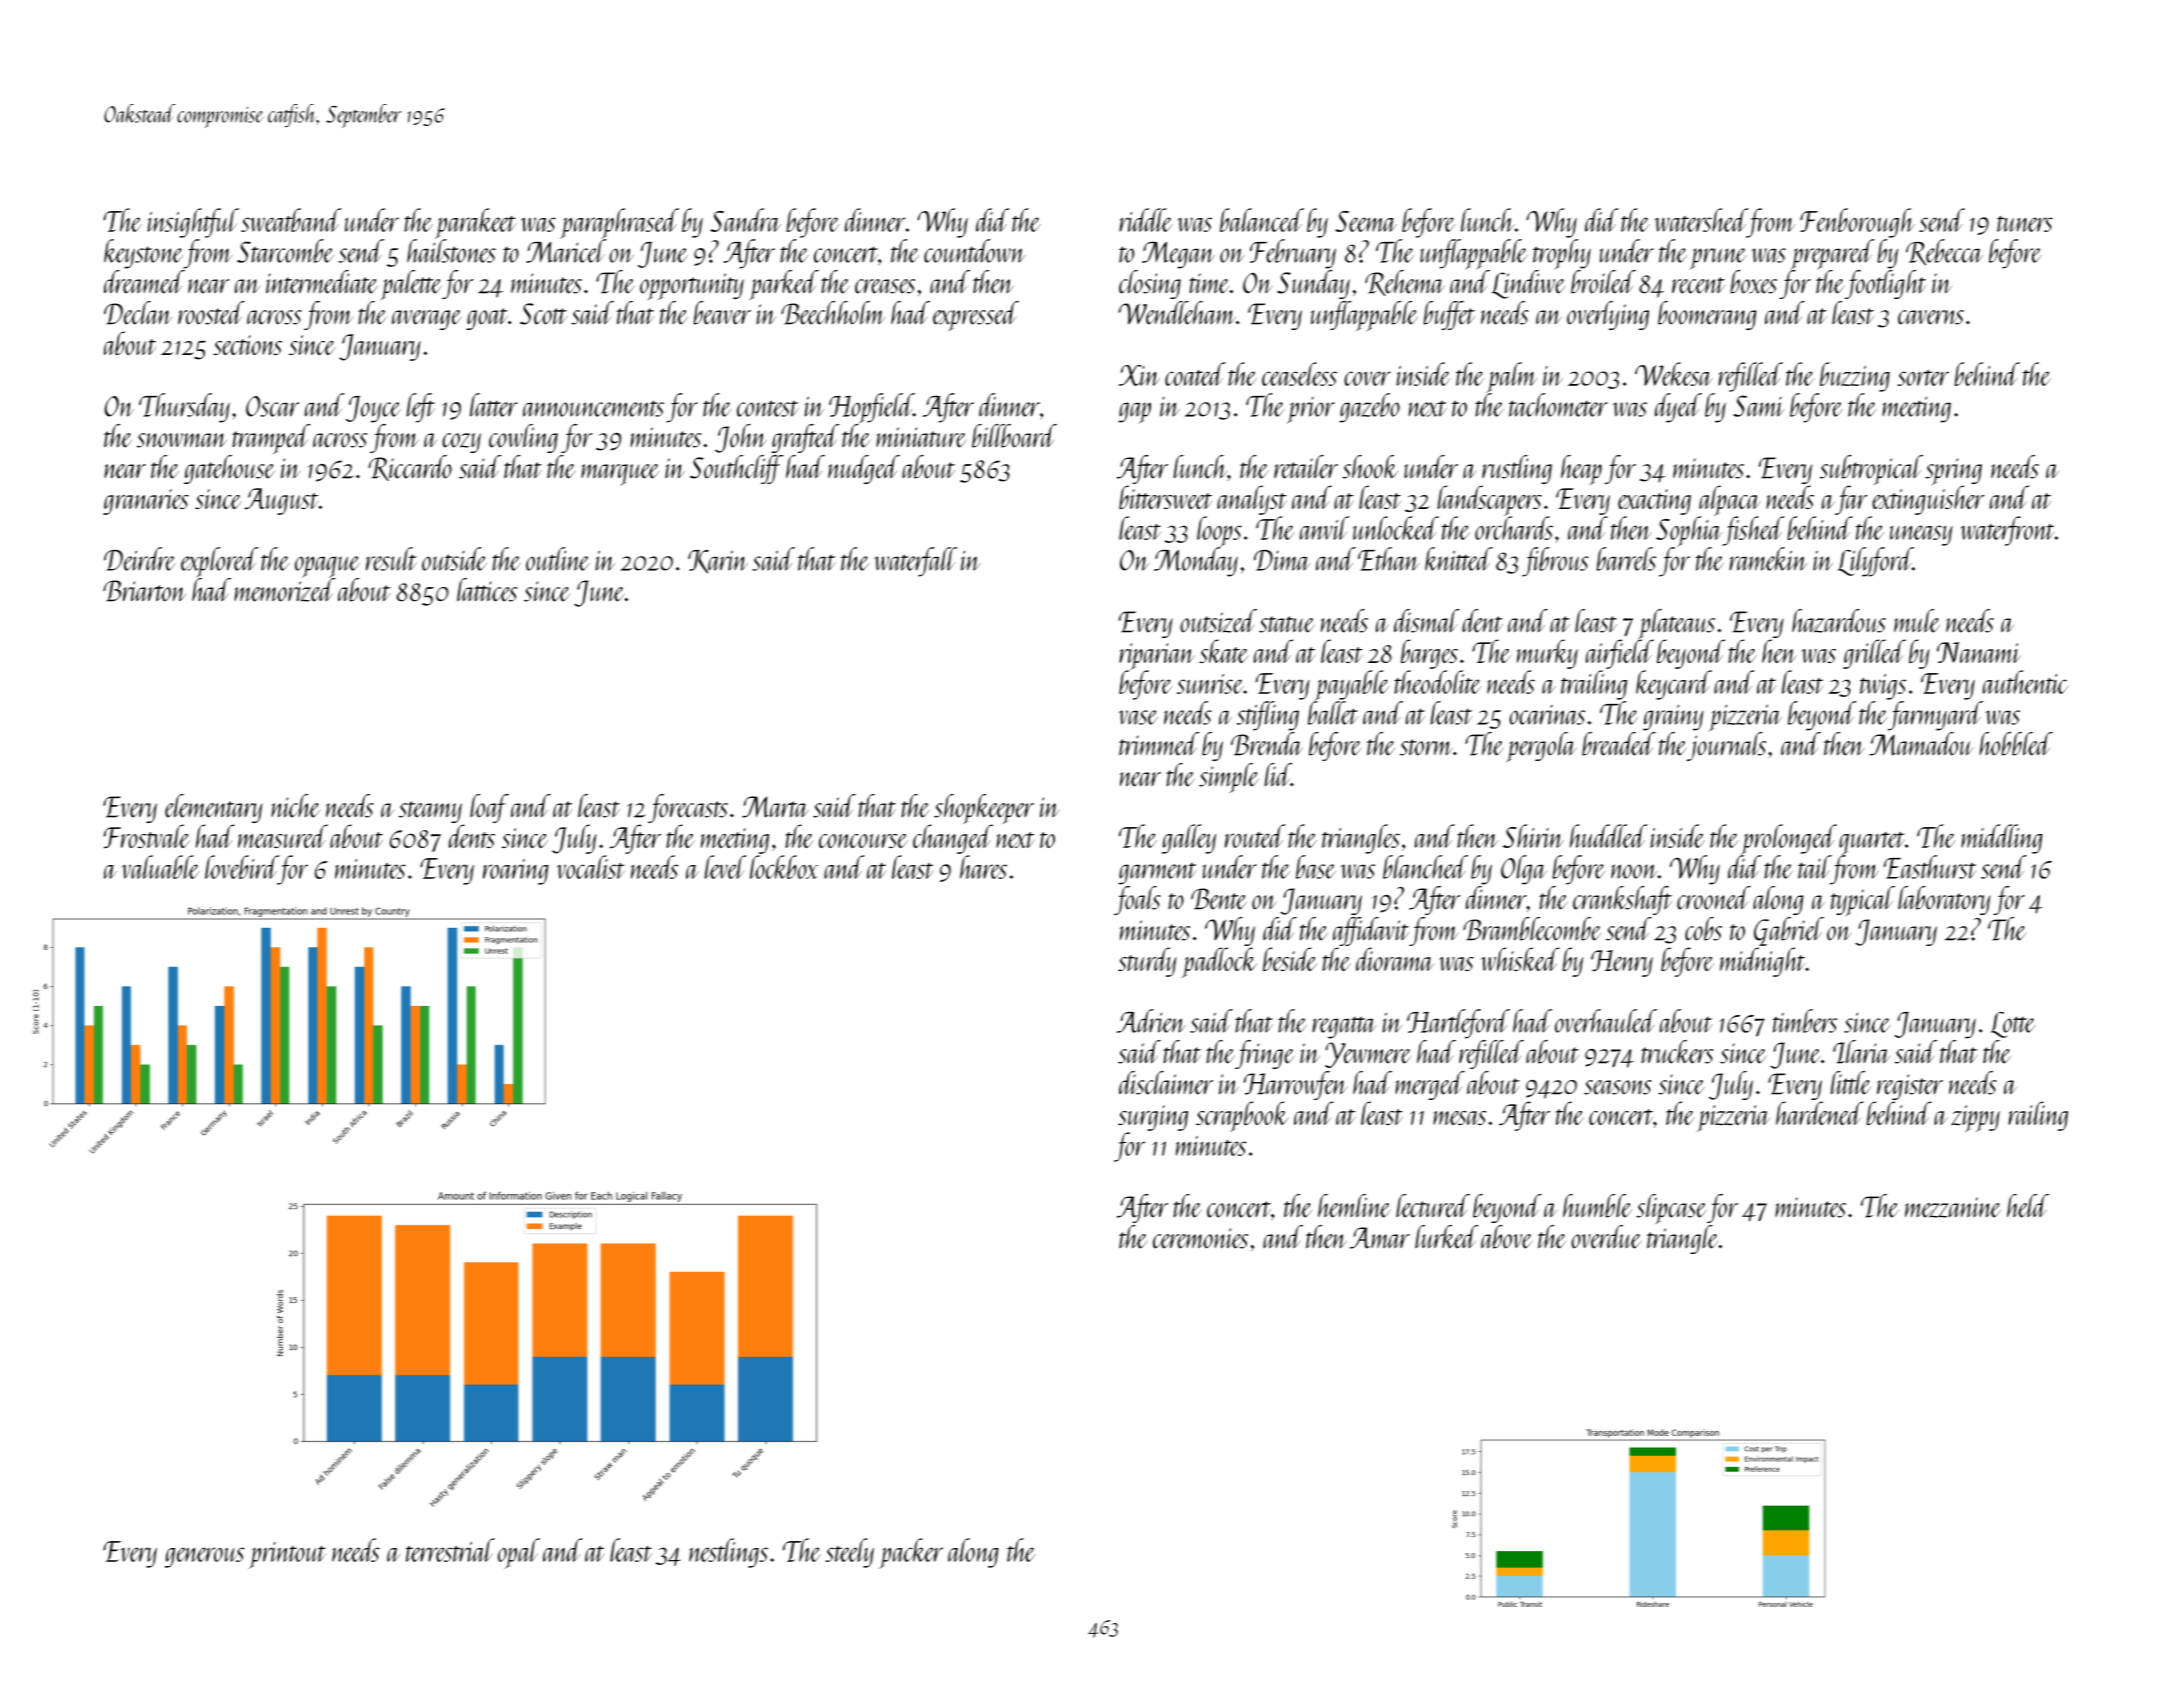 The width and height of the screenshot is (2178, 1683). Describe the element at coordinates (291, 220) in the screenshot. I see `sweatband` at that location.
